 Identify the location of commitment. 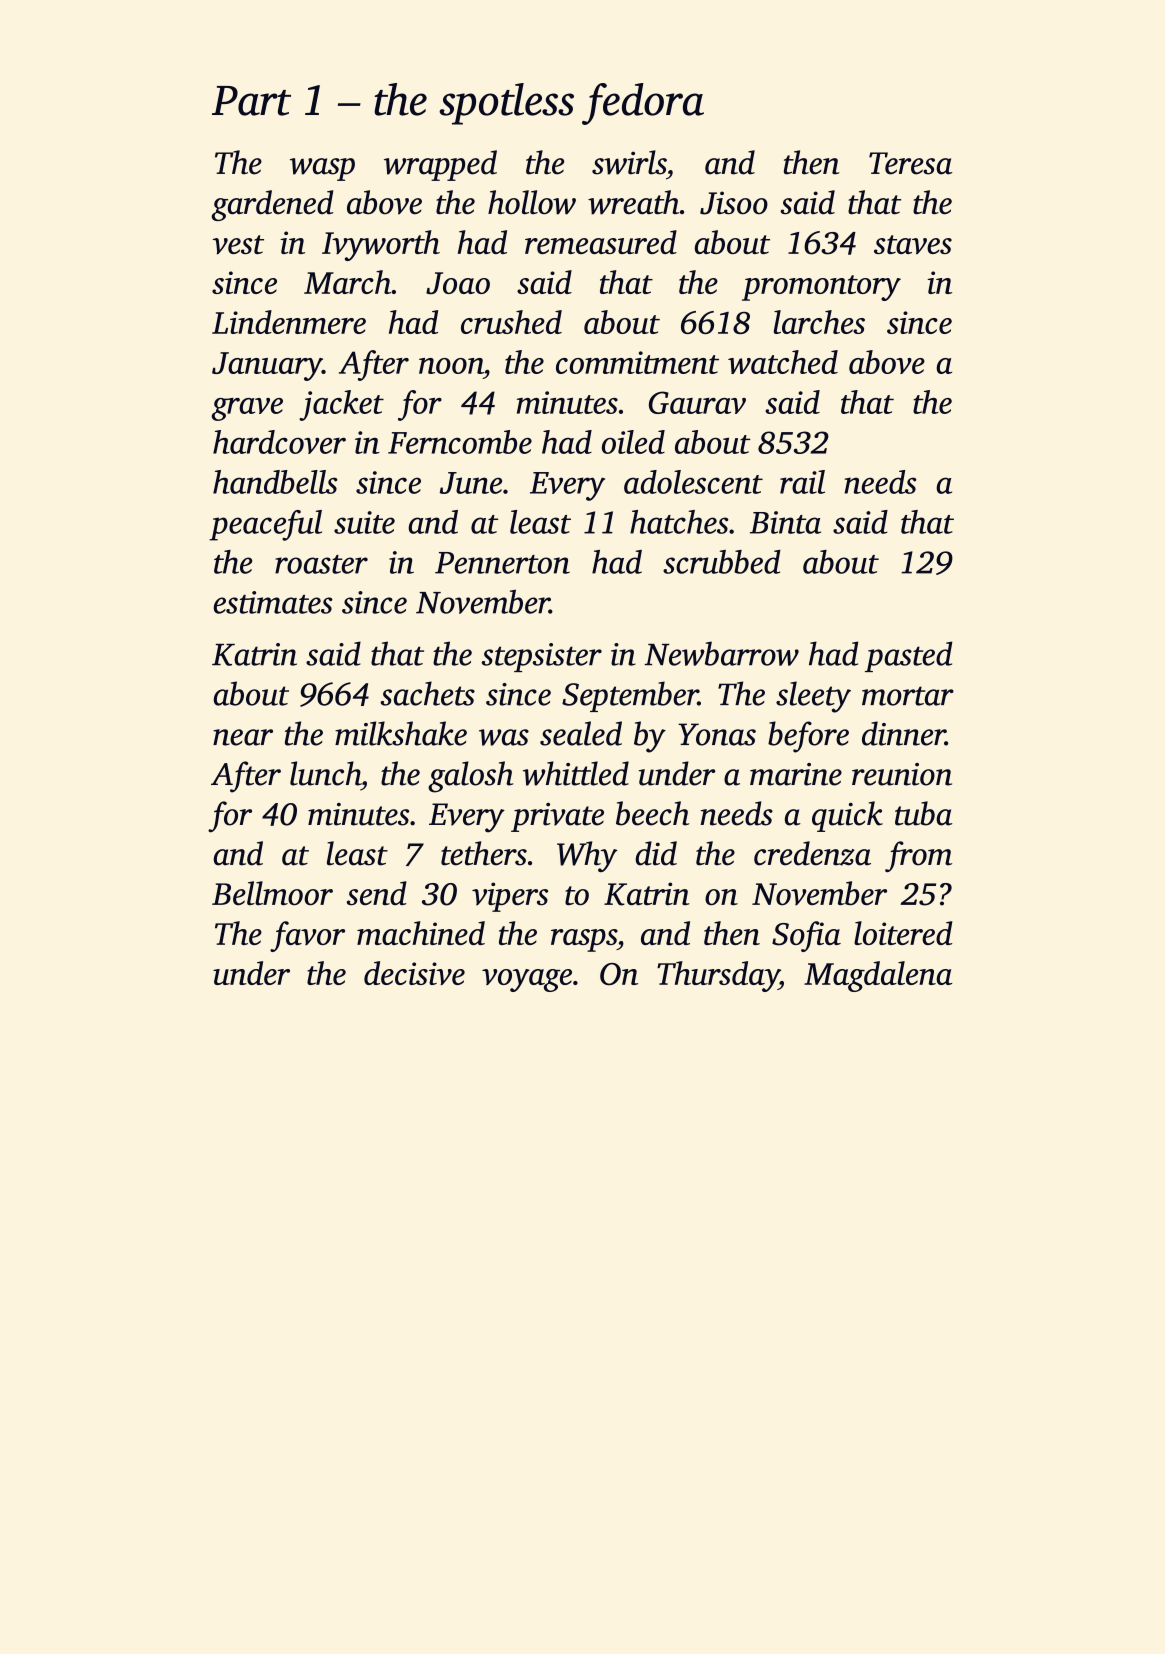
(637, 362).
